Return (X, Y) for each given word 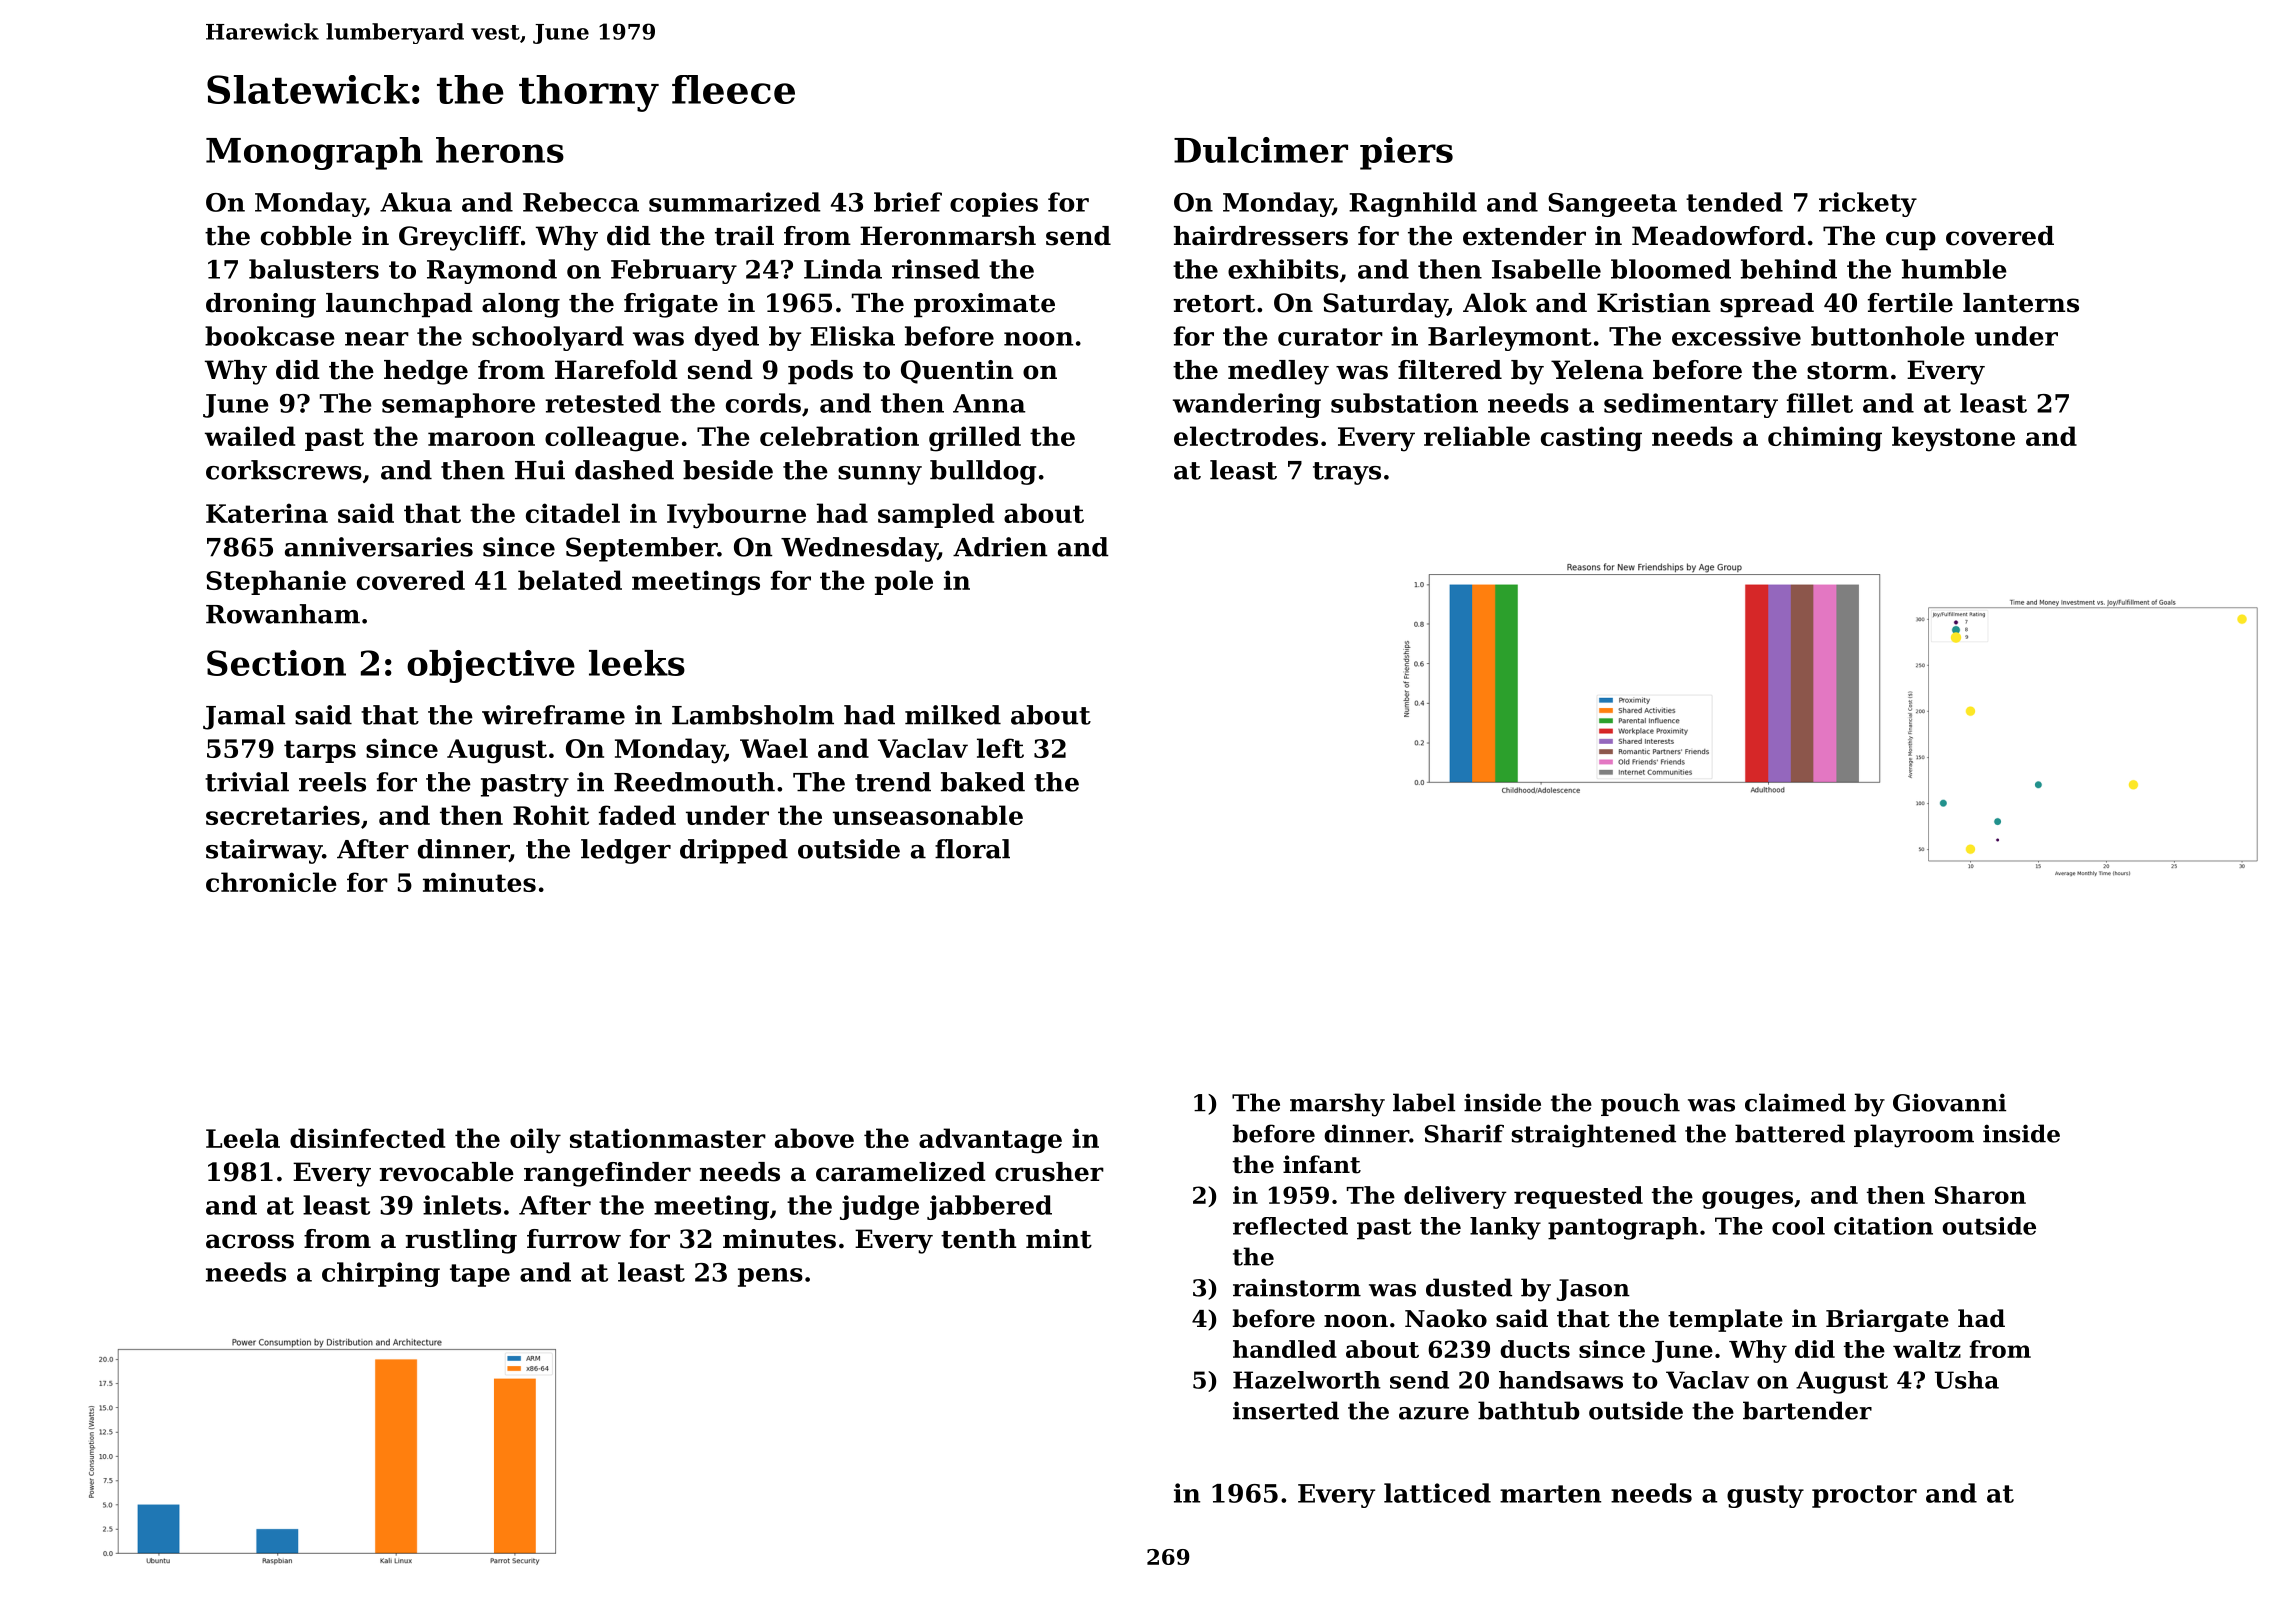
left (1000, 748)
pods (820, 372)
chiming (1825, 439)
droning (261, 305)
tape (480, 1275)
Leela (243, 1138)
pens (770, 1277)
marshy (1337, 1105)
